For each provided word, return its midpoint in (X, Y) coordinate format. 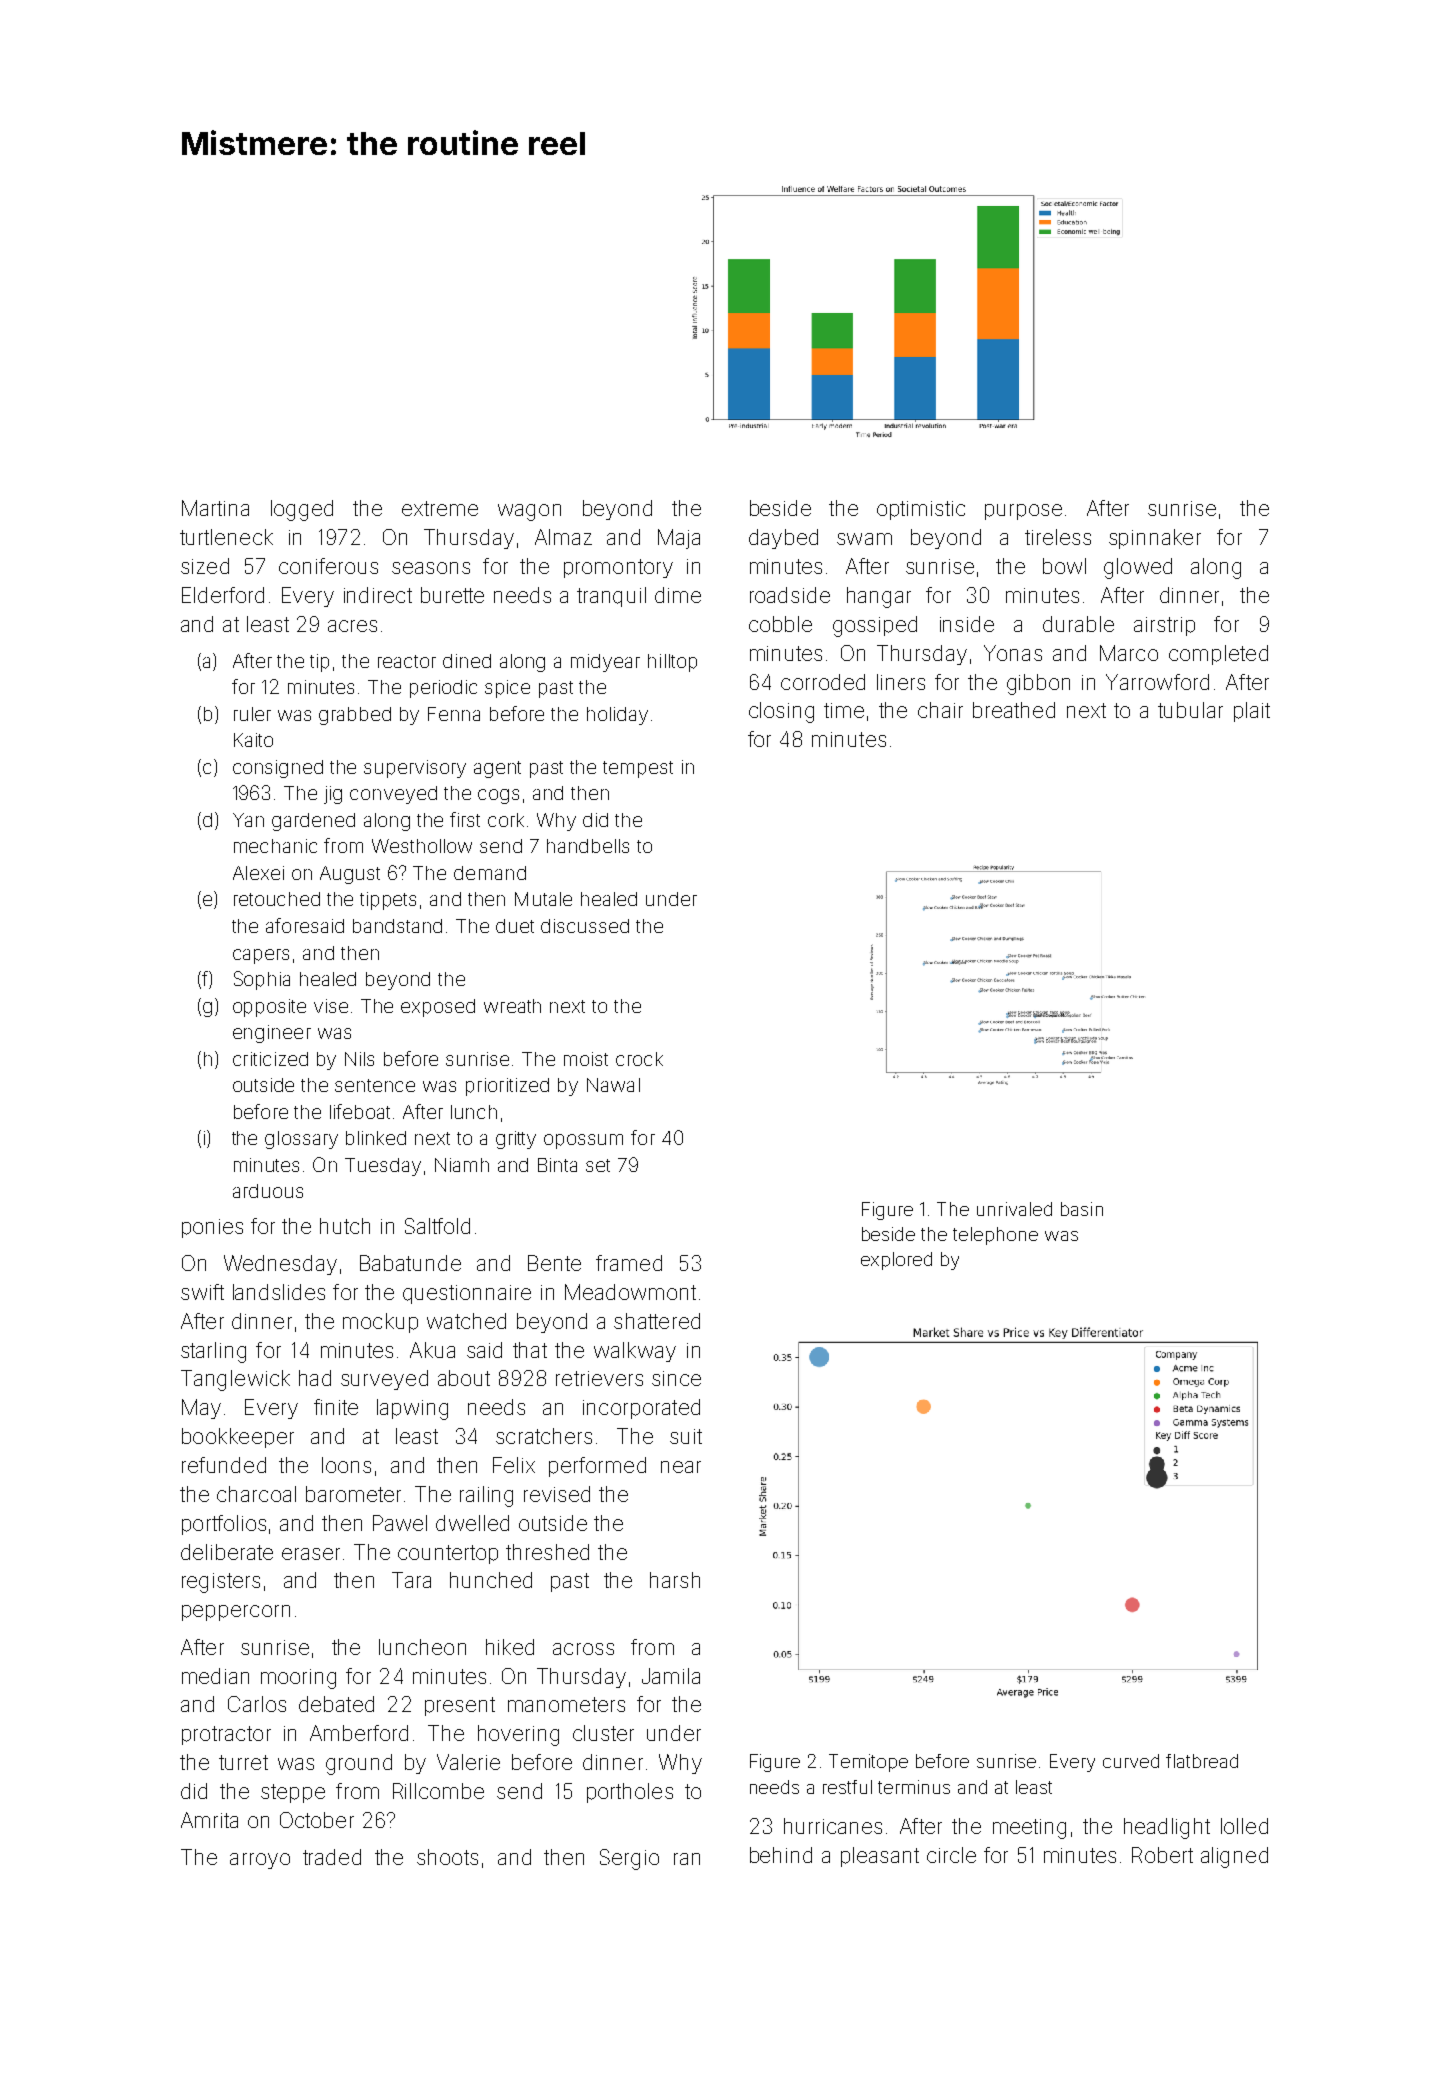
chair (940, 710)
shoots (447, 1857)
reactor (407, 661)
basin (1082, 1209)
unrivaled (1014, 1209)
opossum (583, 1141)
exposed (438, 1008)
